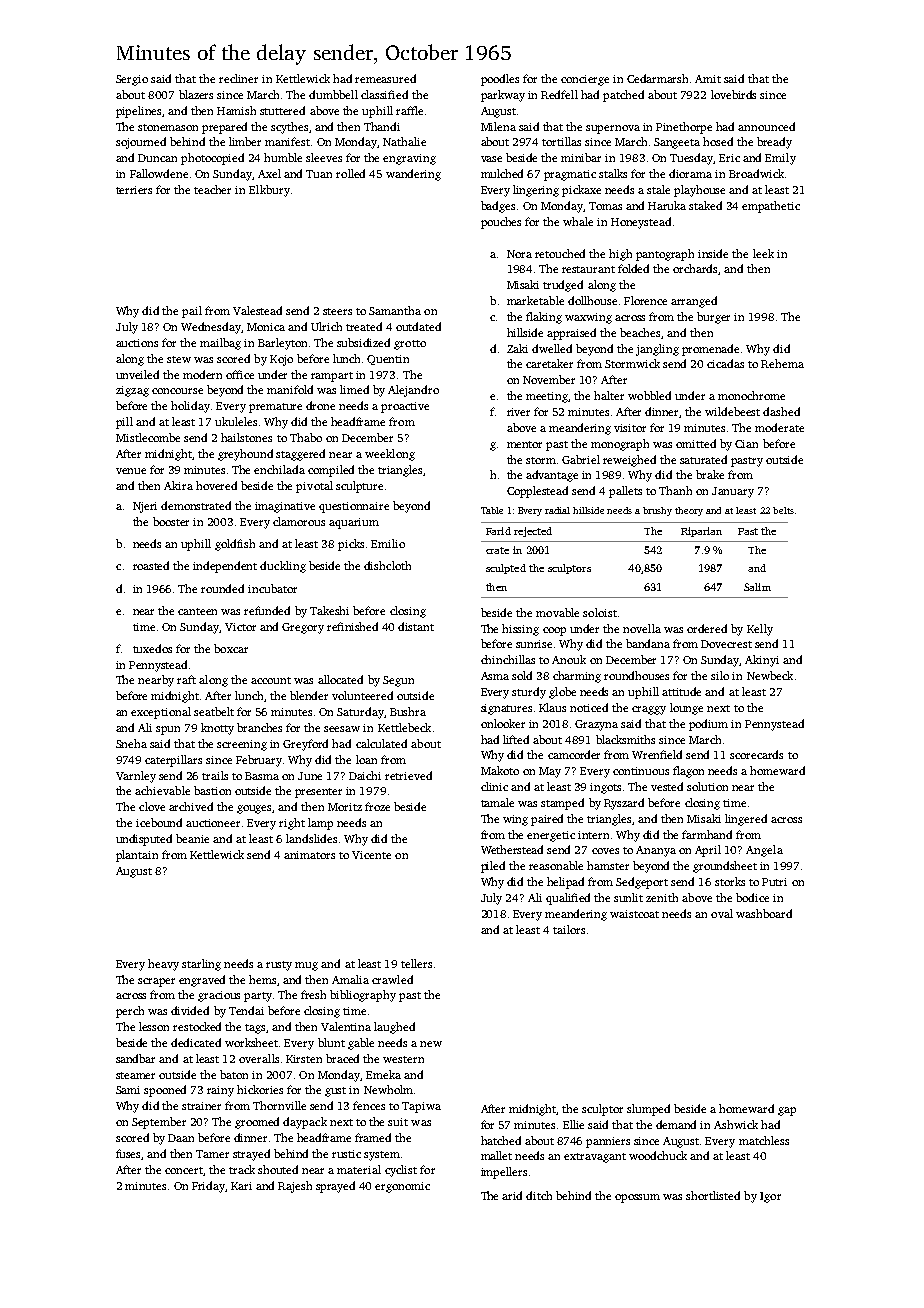  What do you see at coordinates (416, 626) in the screenshot?
I see `distant` at bounding box center [416, 626].
